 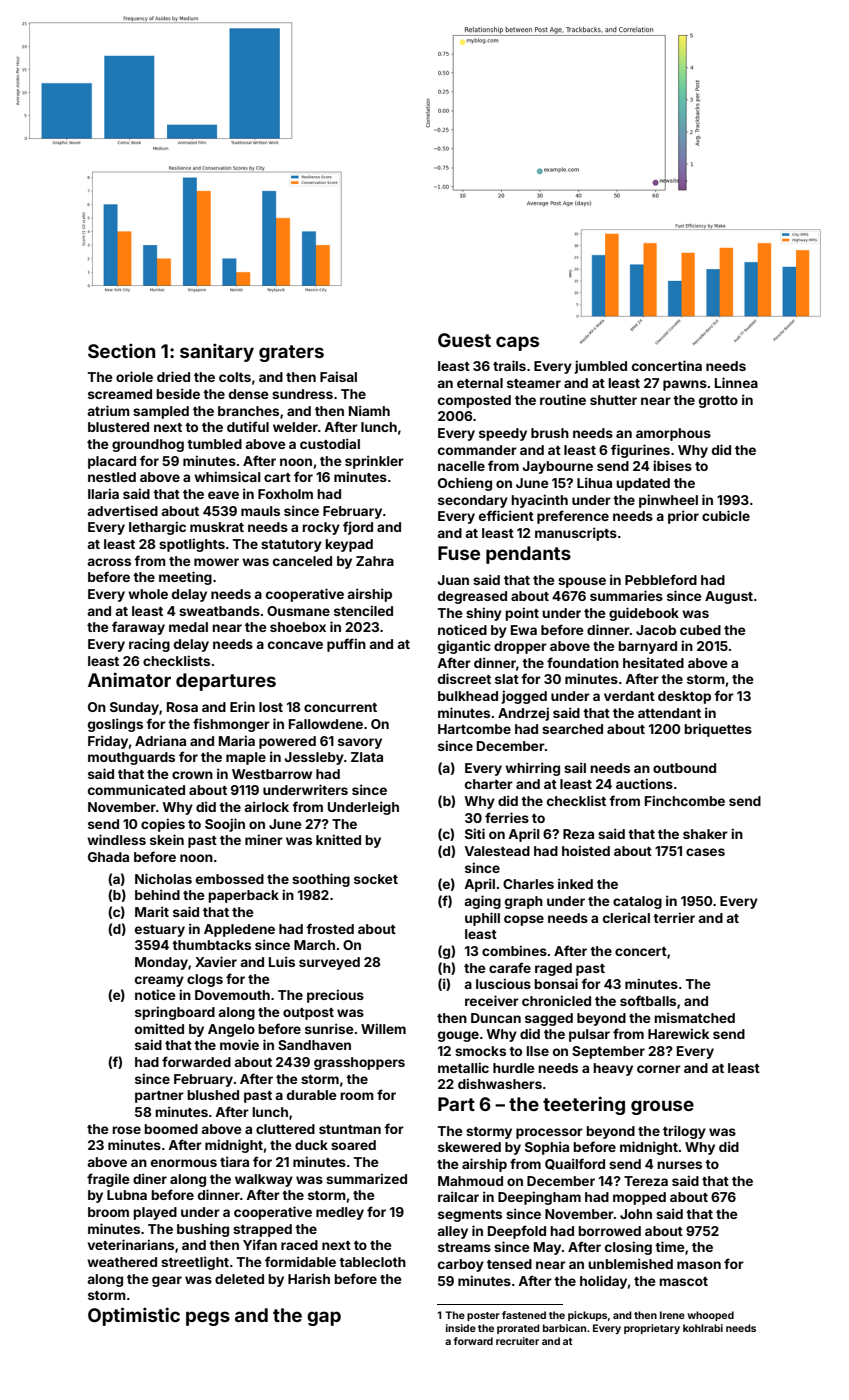 I want to click on airlock, so click(x=266, y=806).
